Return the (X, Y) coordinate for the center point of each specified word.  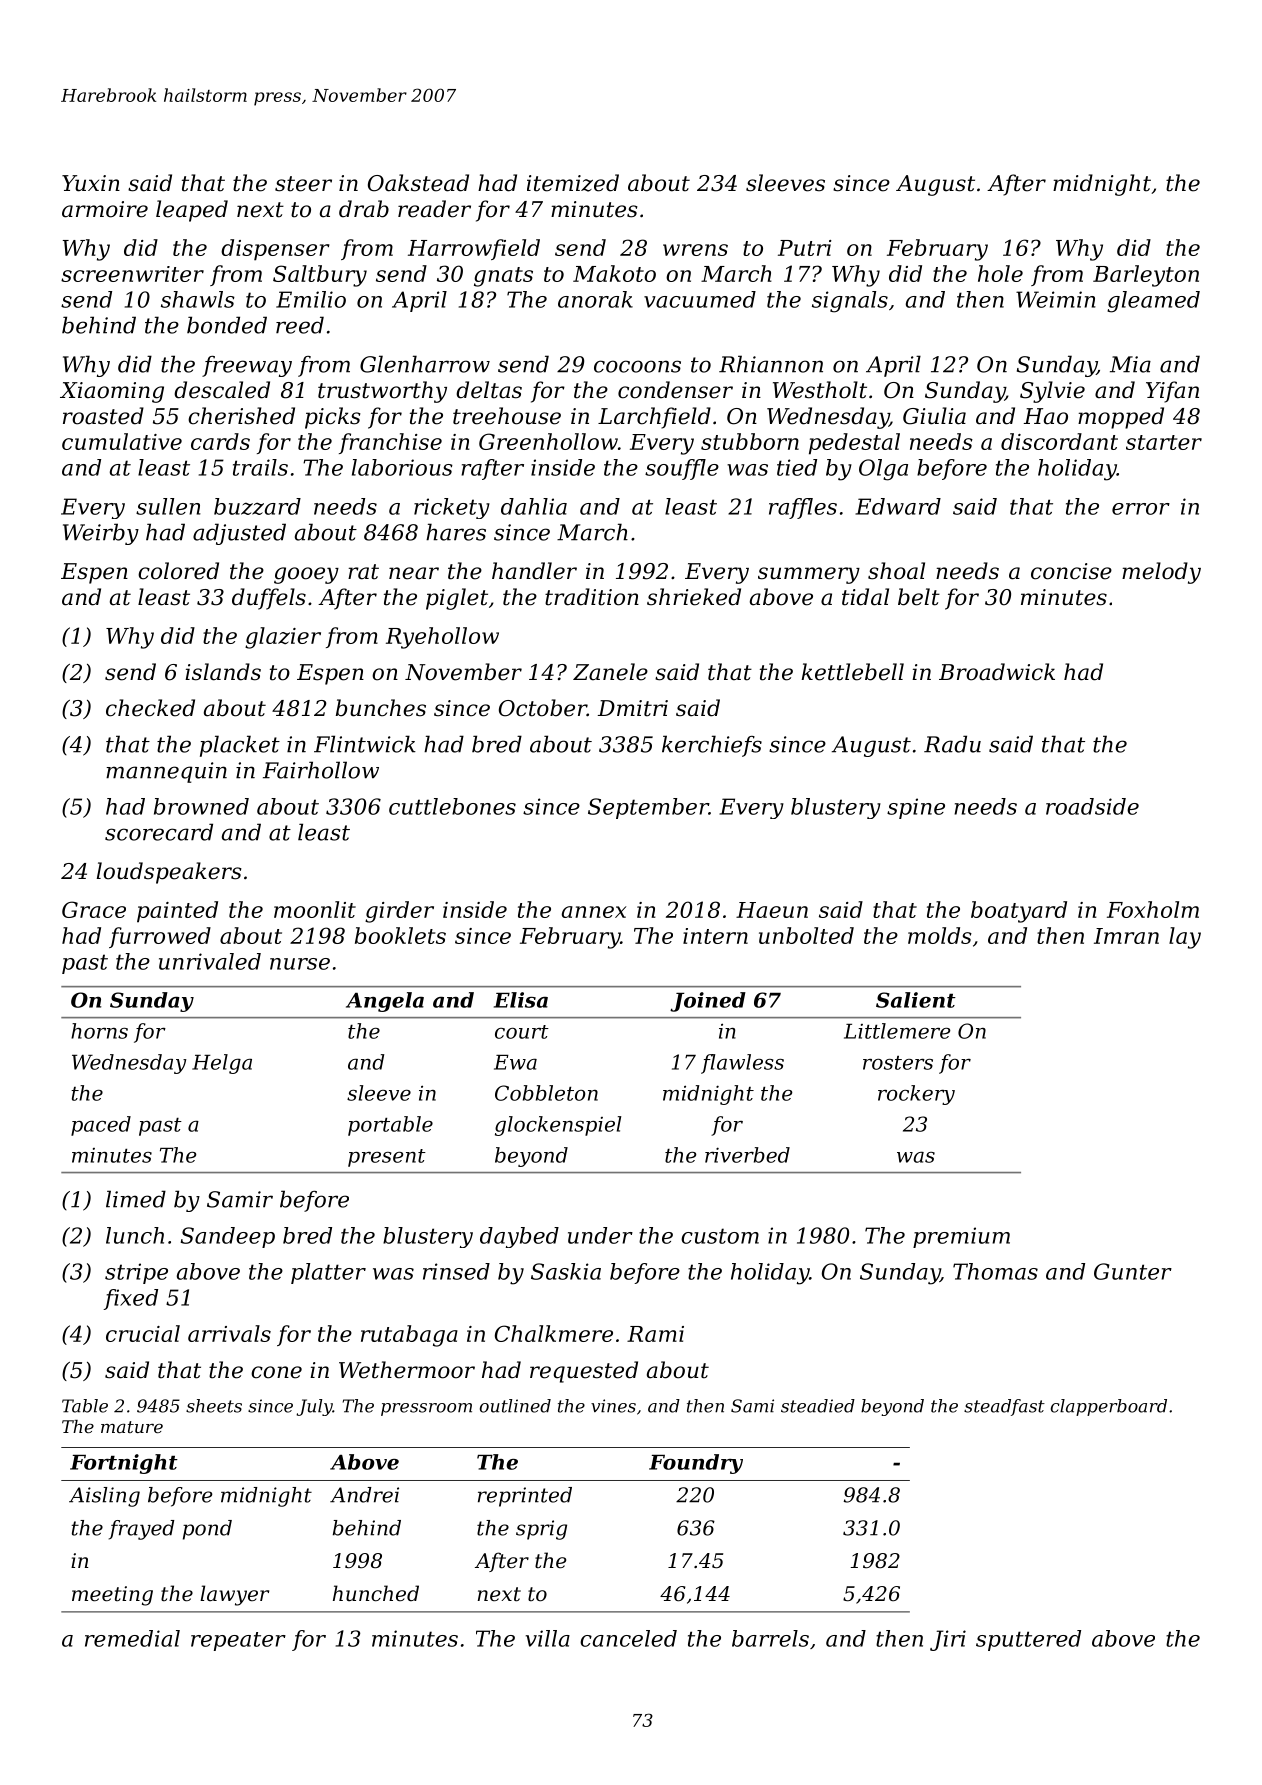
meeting (112, 1596)
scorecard (159, 832)
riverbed (747, 1155)
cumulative (122, 441)
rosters (898, 1063)
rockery (916, 1095)
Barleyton (1146, 276)
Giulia (934, 416)
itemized (573, 183)
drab (364, 209)
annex (594, 912)
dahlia (534, 506)
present (387, 1158)
